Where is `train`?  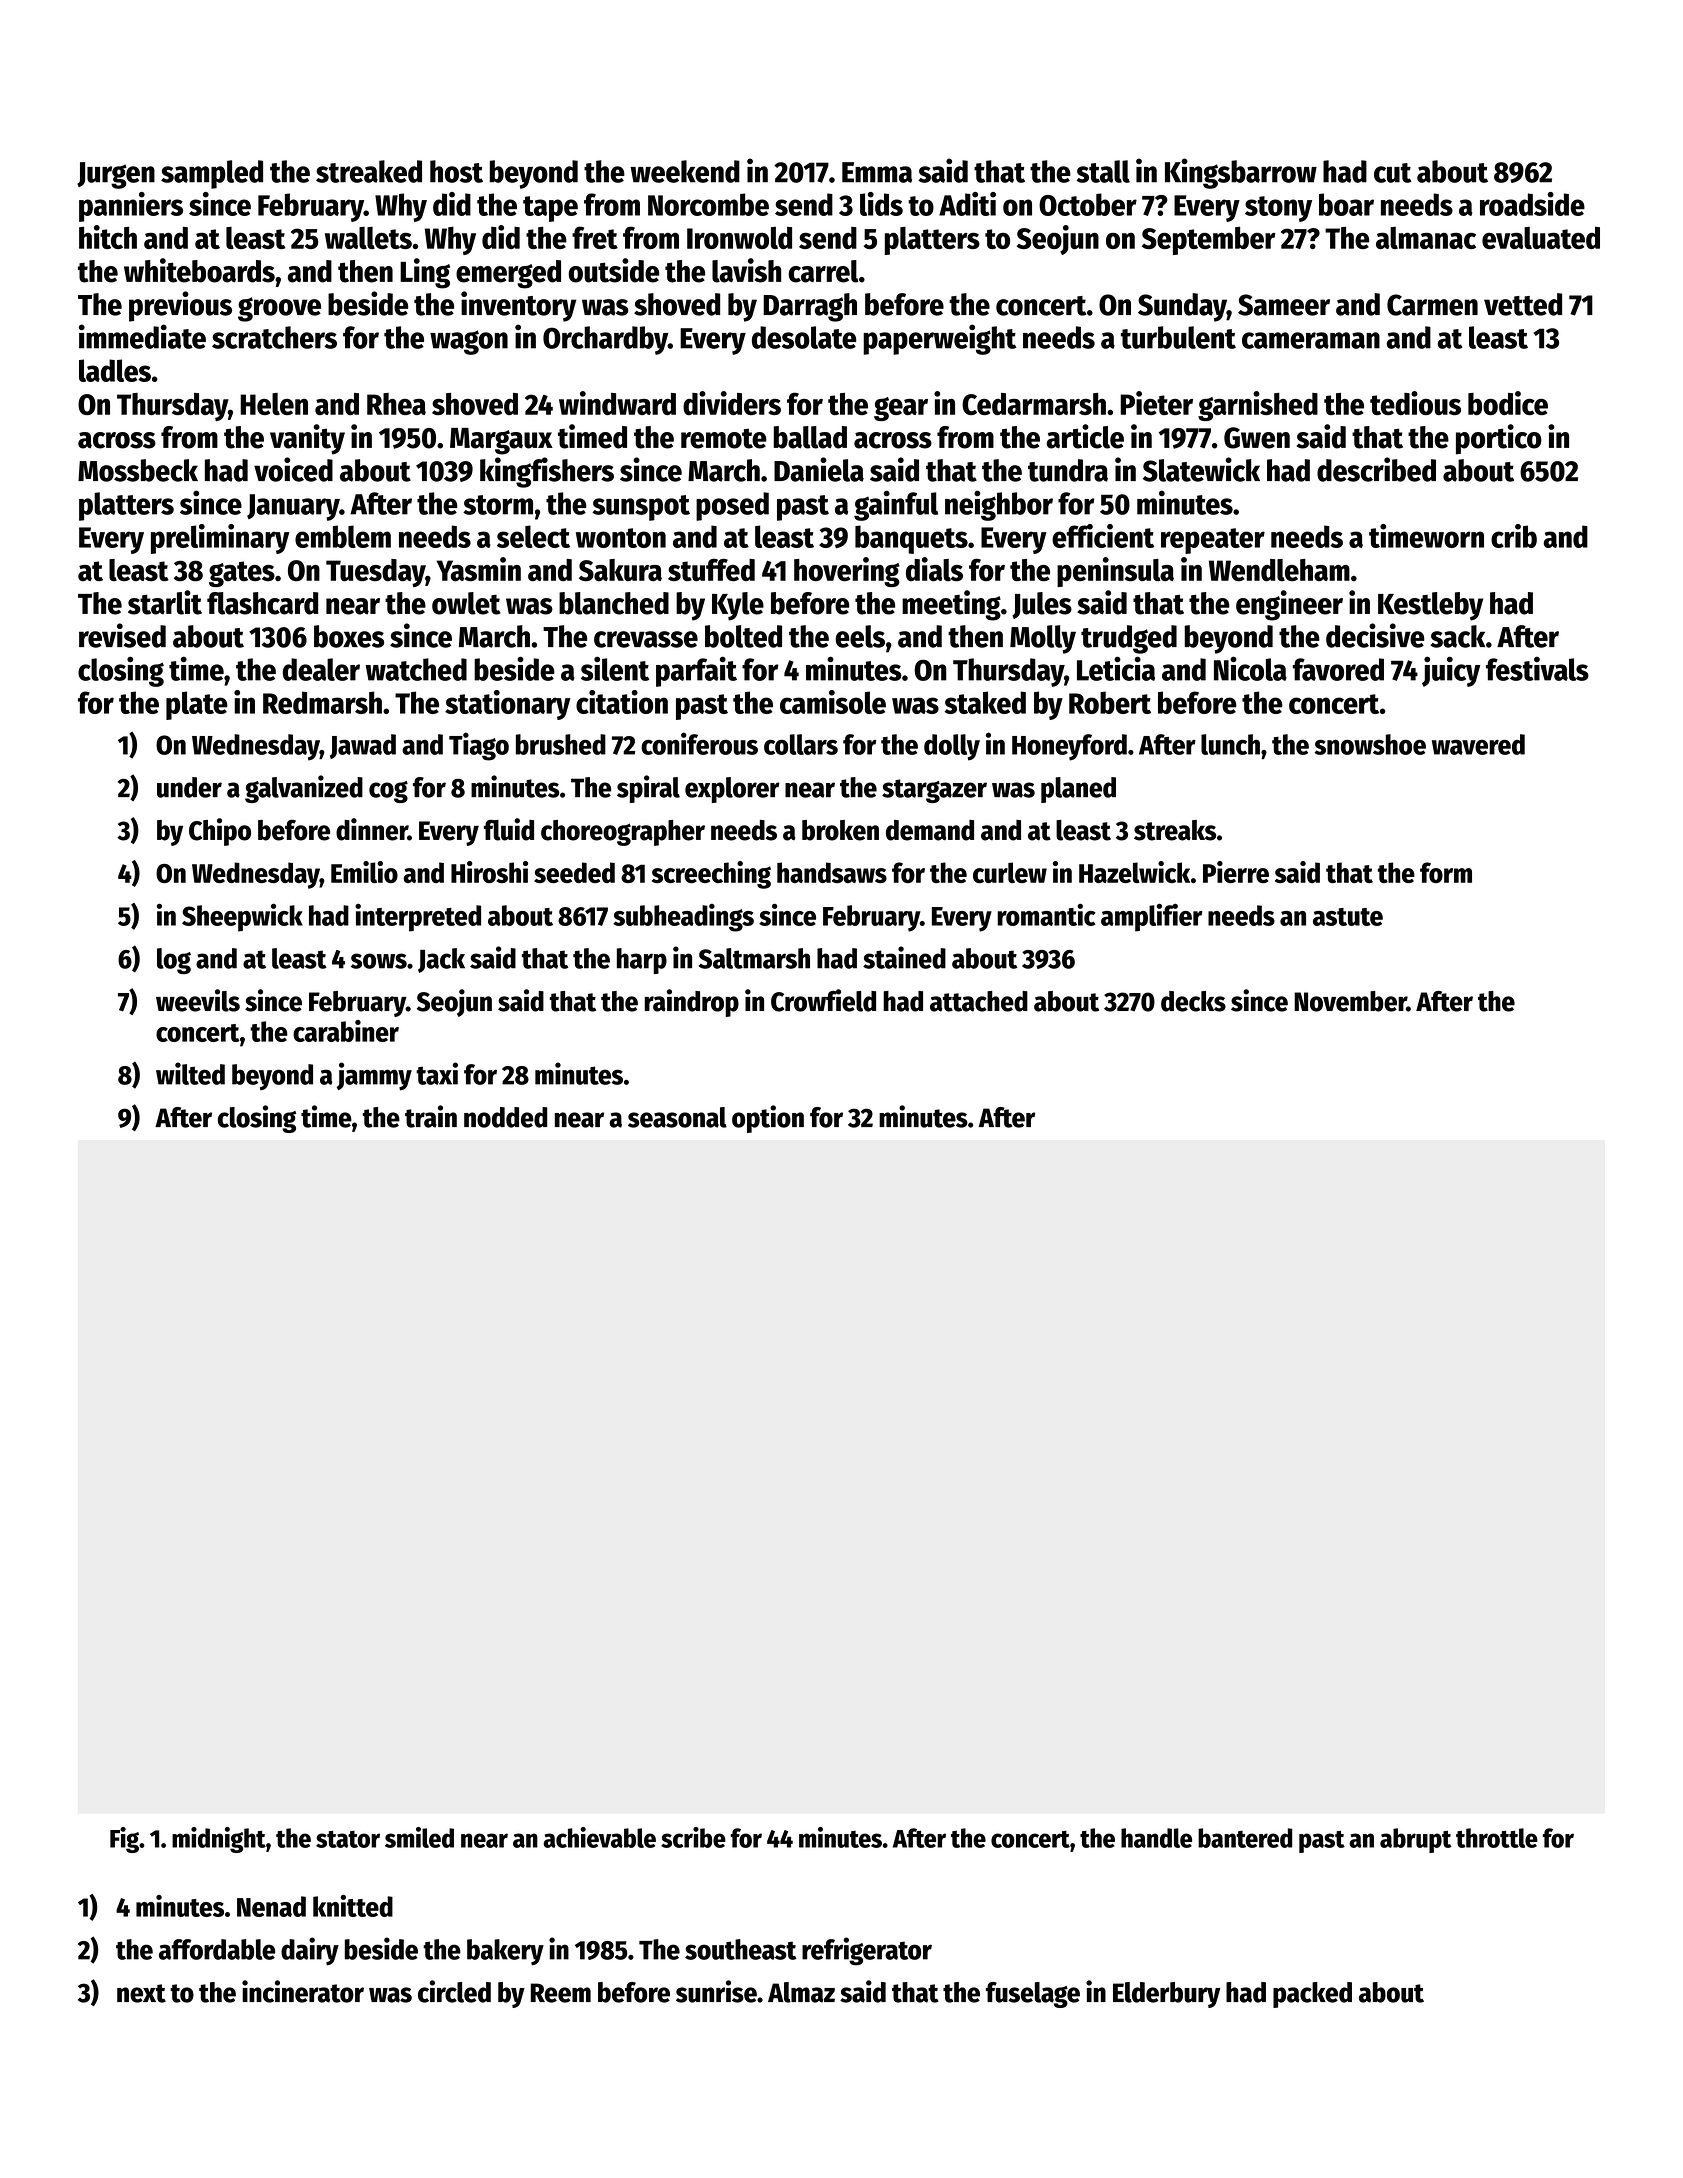 train is located at coordinates (431, 1116).
